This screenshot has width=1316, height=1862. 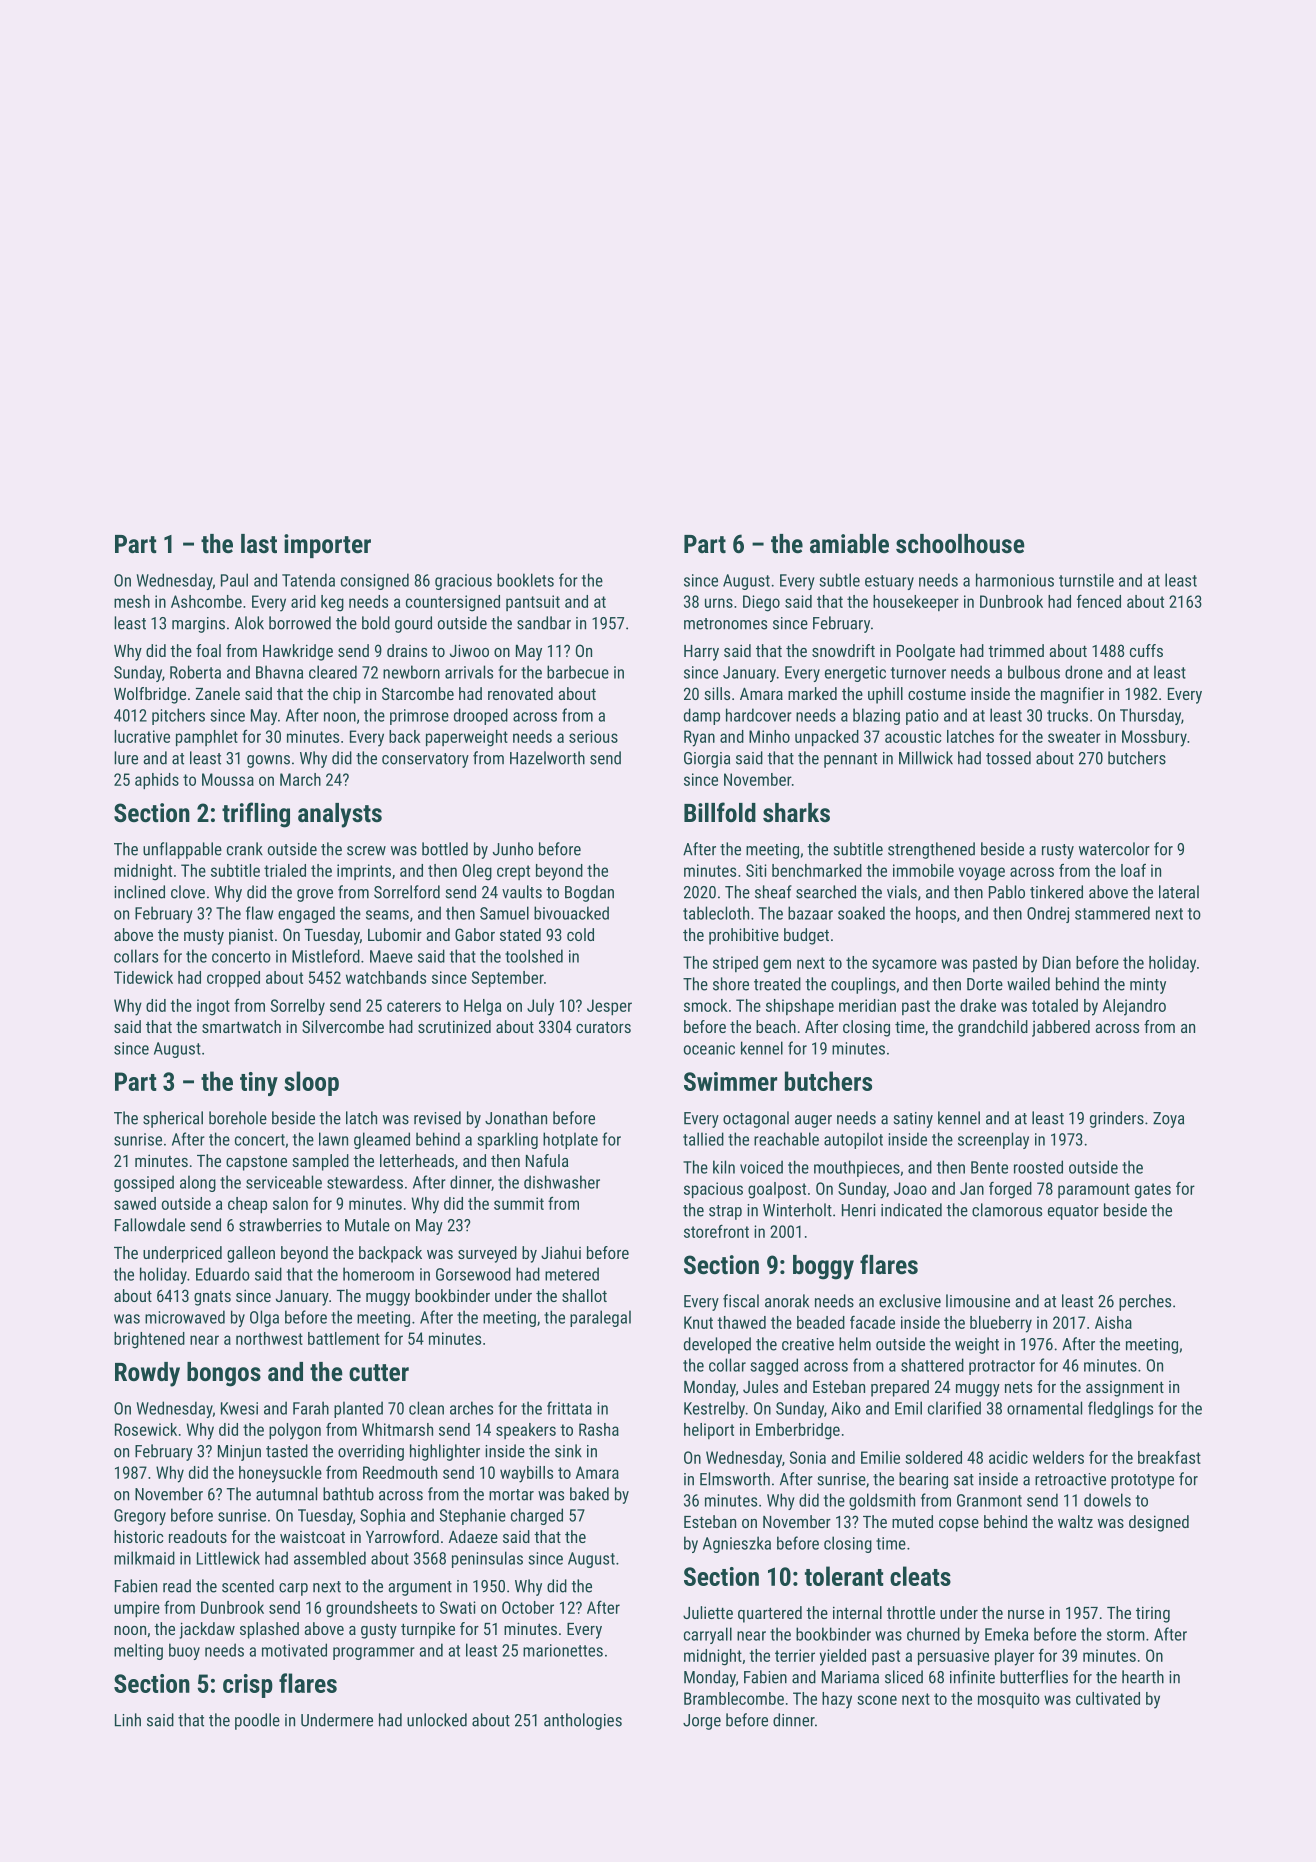 What do you see at coordinates (547, 758) in the screenshot?
I see `Hazelworth` at bounding box center [547, 758].
